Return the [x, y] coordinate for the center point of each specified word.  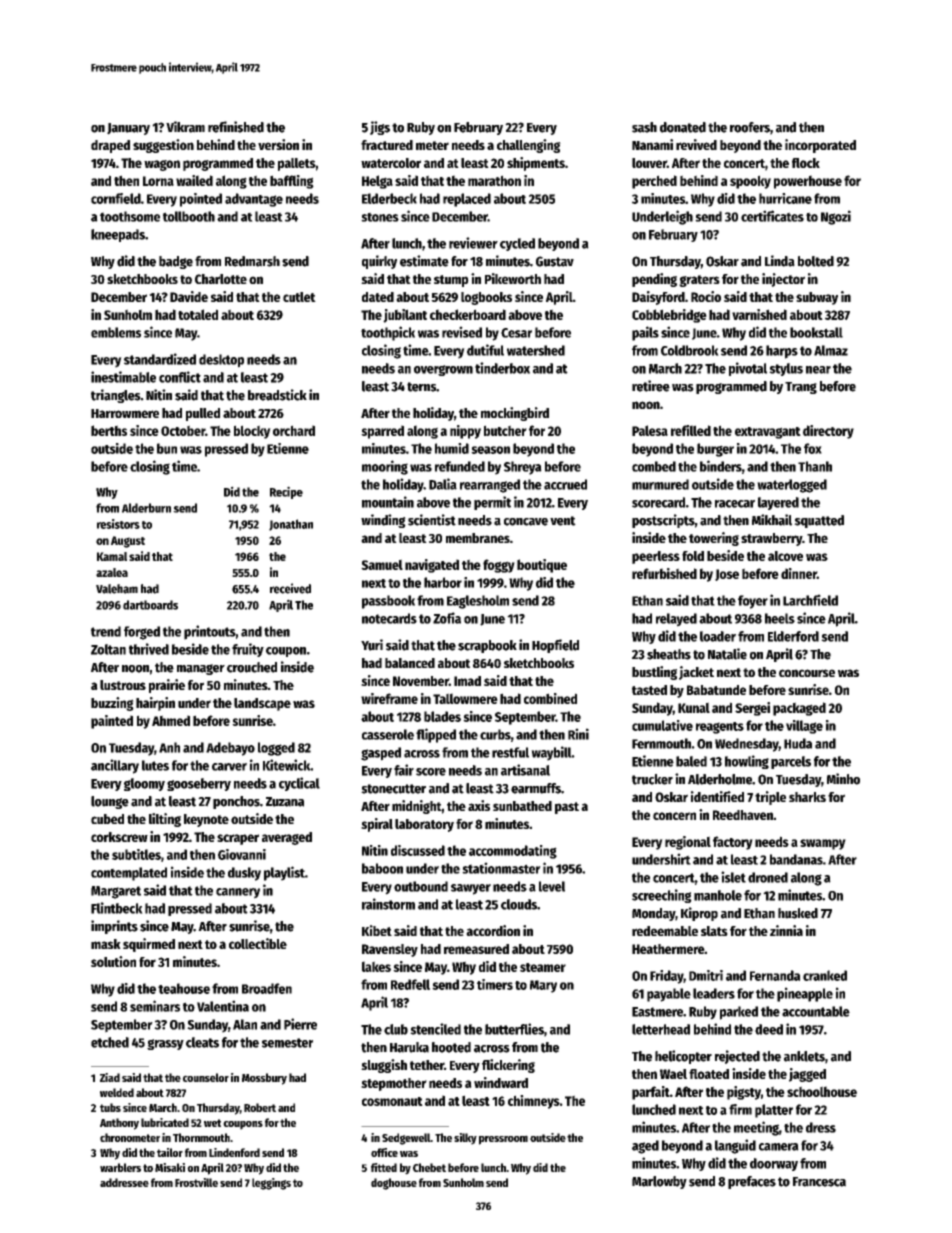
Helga [377, 182]
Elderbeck [389, 198]
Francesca [819, 1182]
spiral [377, 825]
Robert [260, 1107]
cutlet [299, 297]
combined [550, 698]
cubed [107, 819]
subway [817, 298]
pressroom [503, 1140]
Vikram [185, 127]
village [804, 727]
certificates [772, 216]
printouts [210, 632]
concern [674, 816]
